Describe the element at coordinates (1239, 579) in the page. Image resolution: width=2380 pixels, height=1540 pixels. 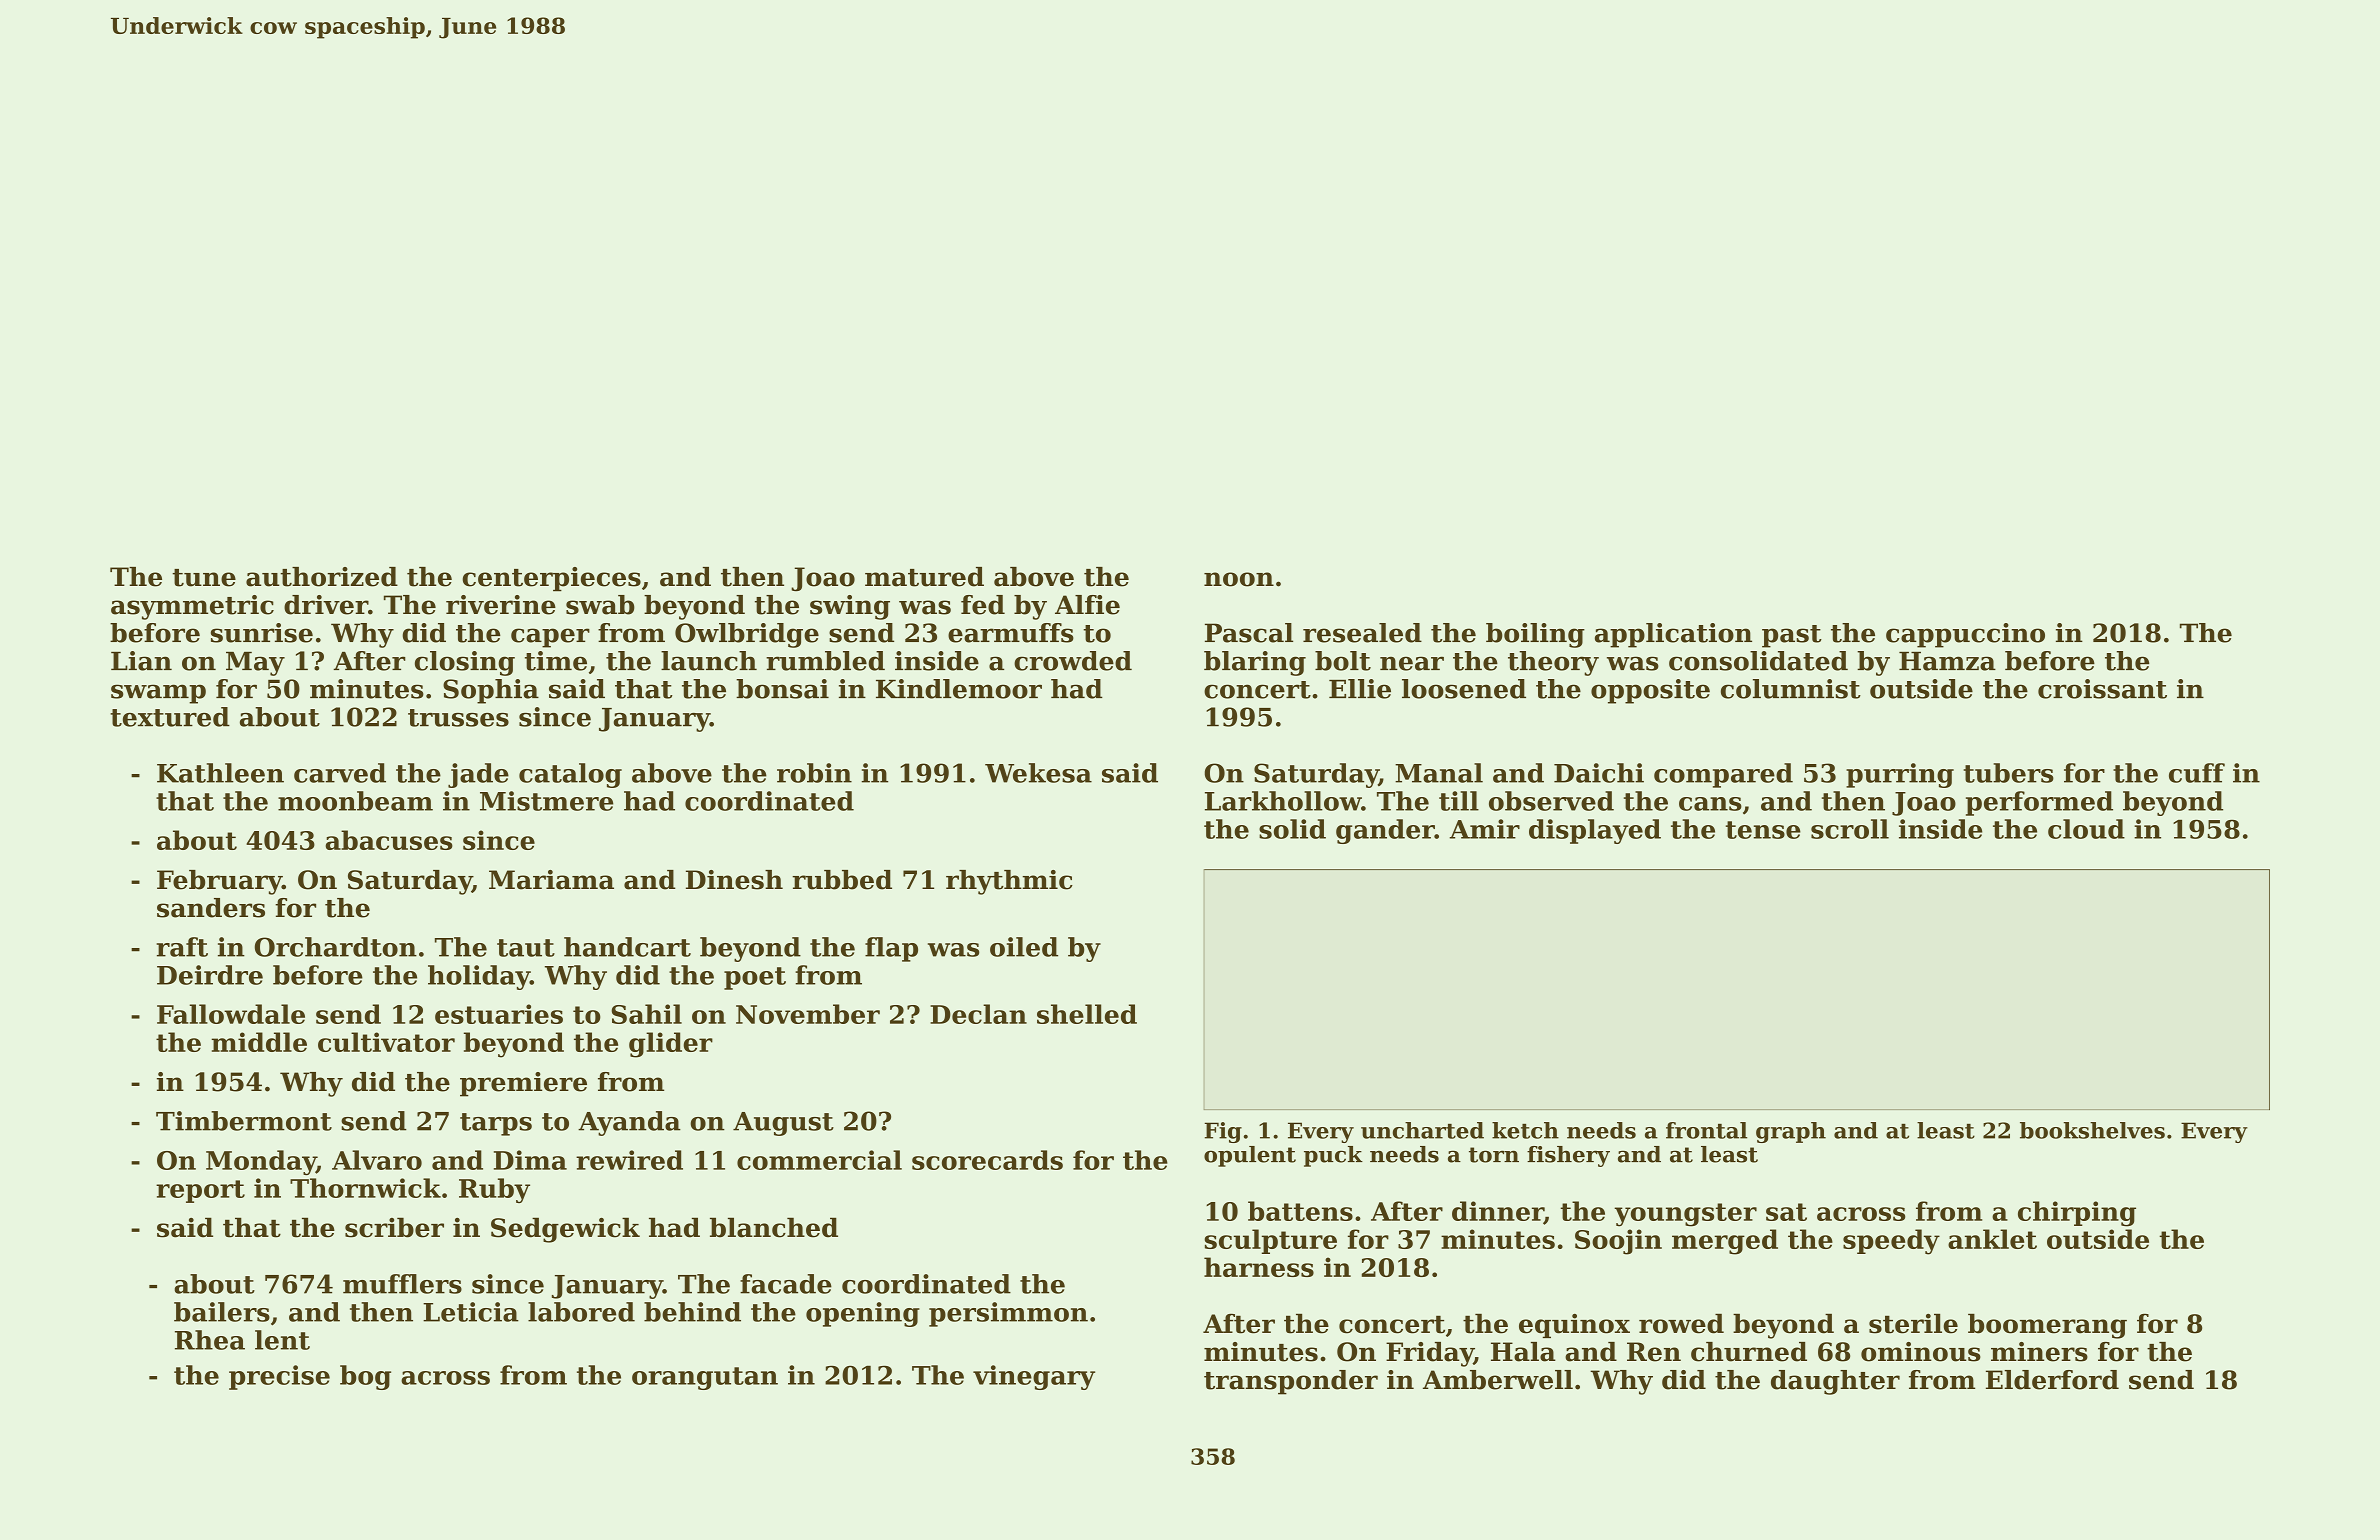
I see `noon` at that location.
